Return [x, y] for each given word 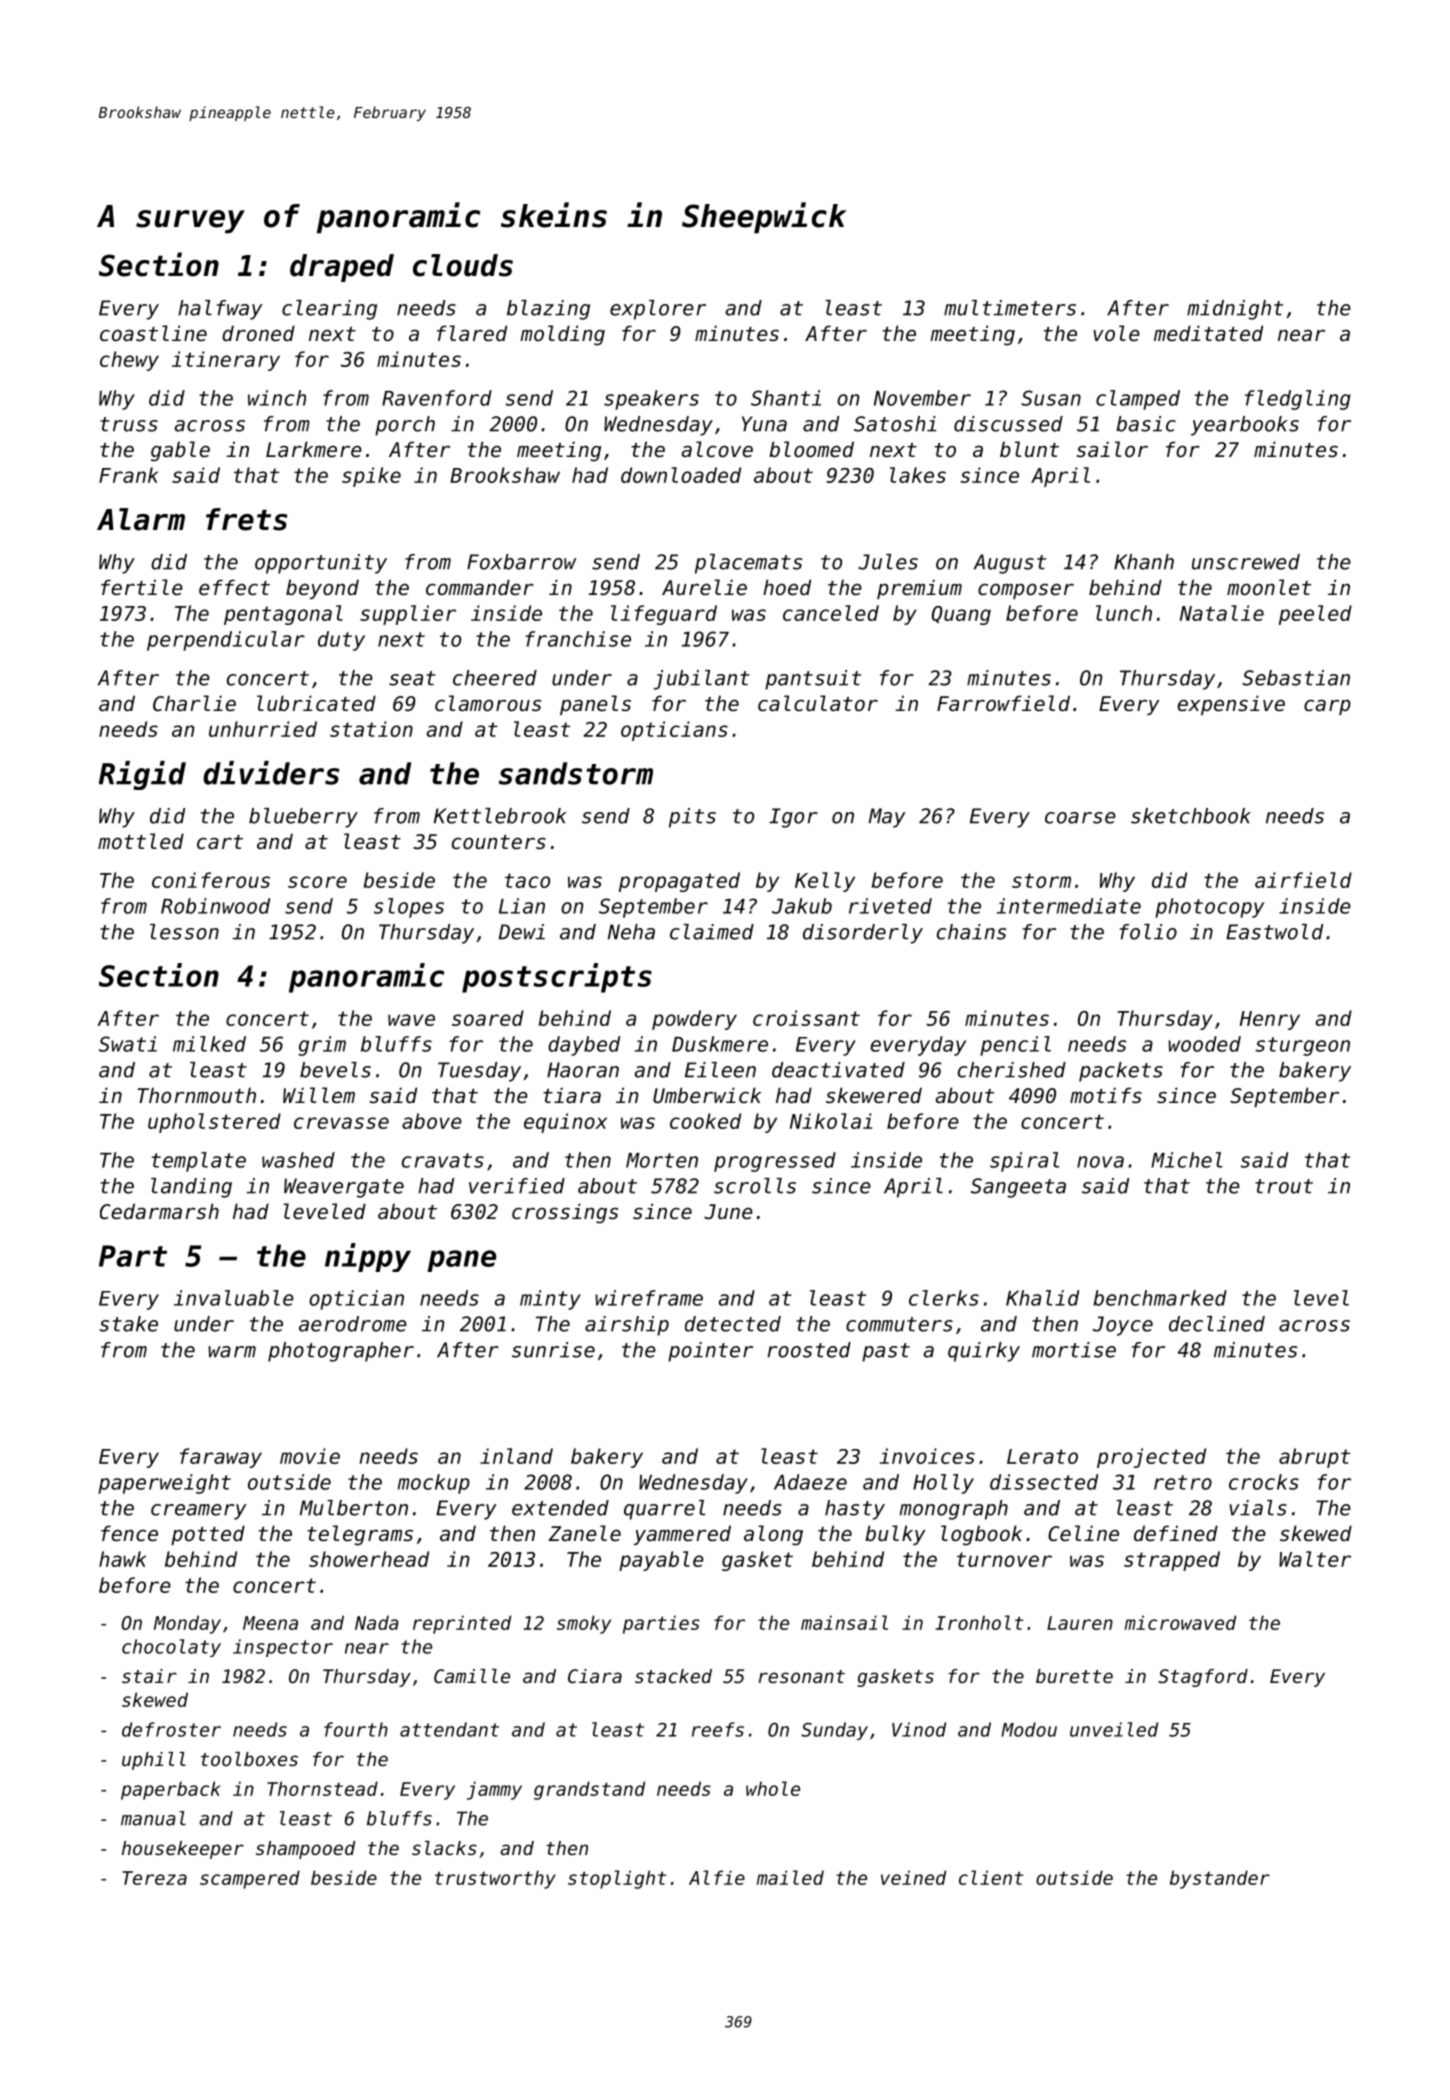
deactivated [838, 1070]
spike [371, 477]
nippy [368, 1257]
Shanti [786, 398]
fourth [356, 1729]
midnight [1235, 310]
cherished [1012, 1070]
